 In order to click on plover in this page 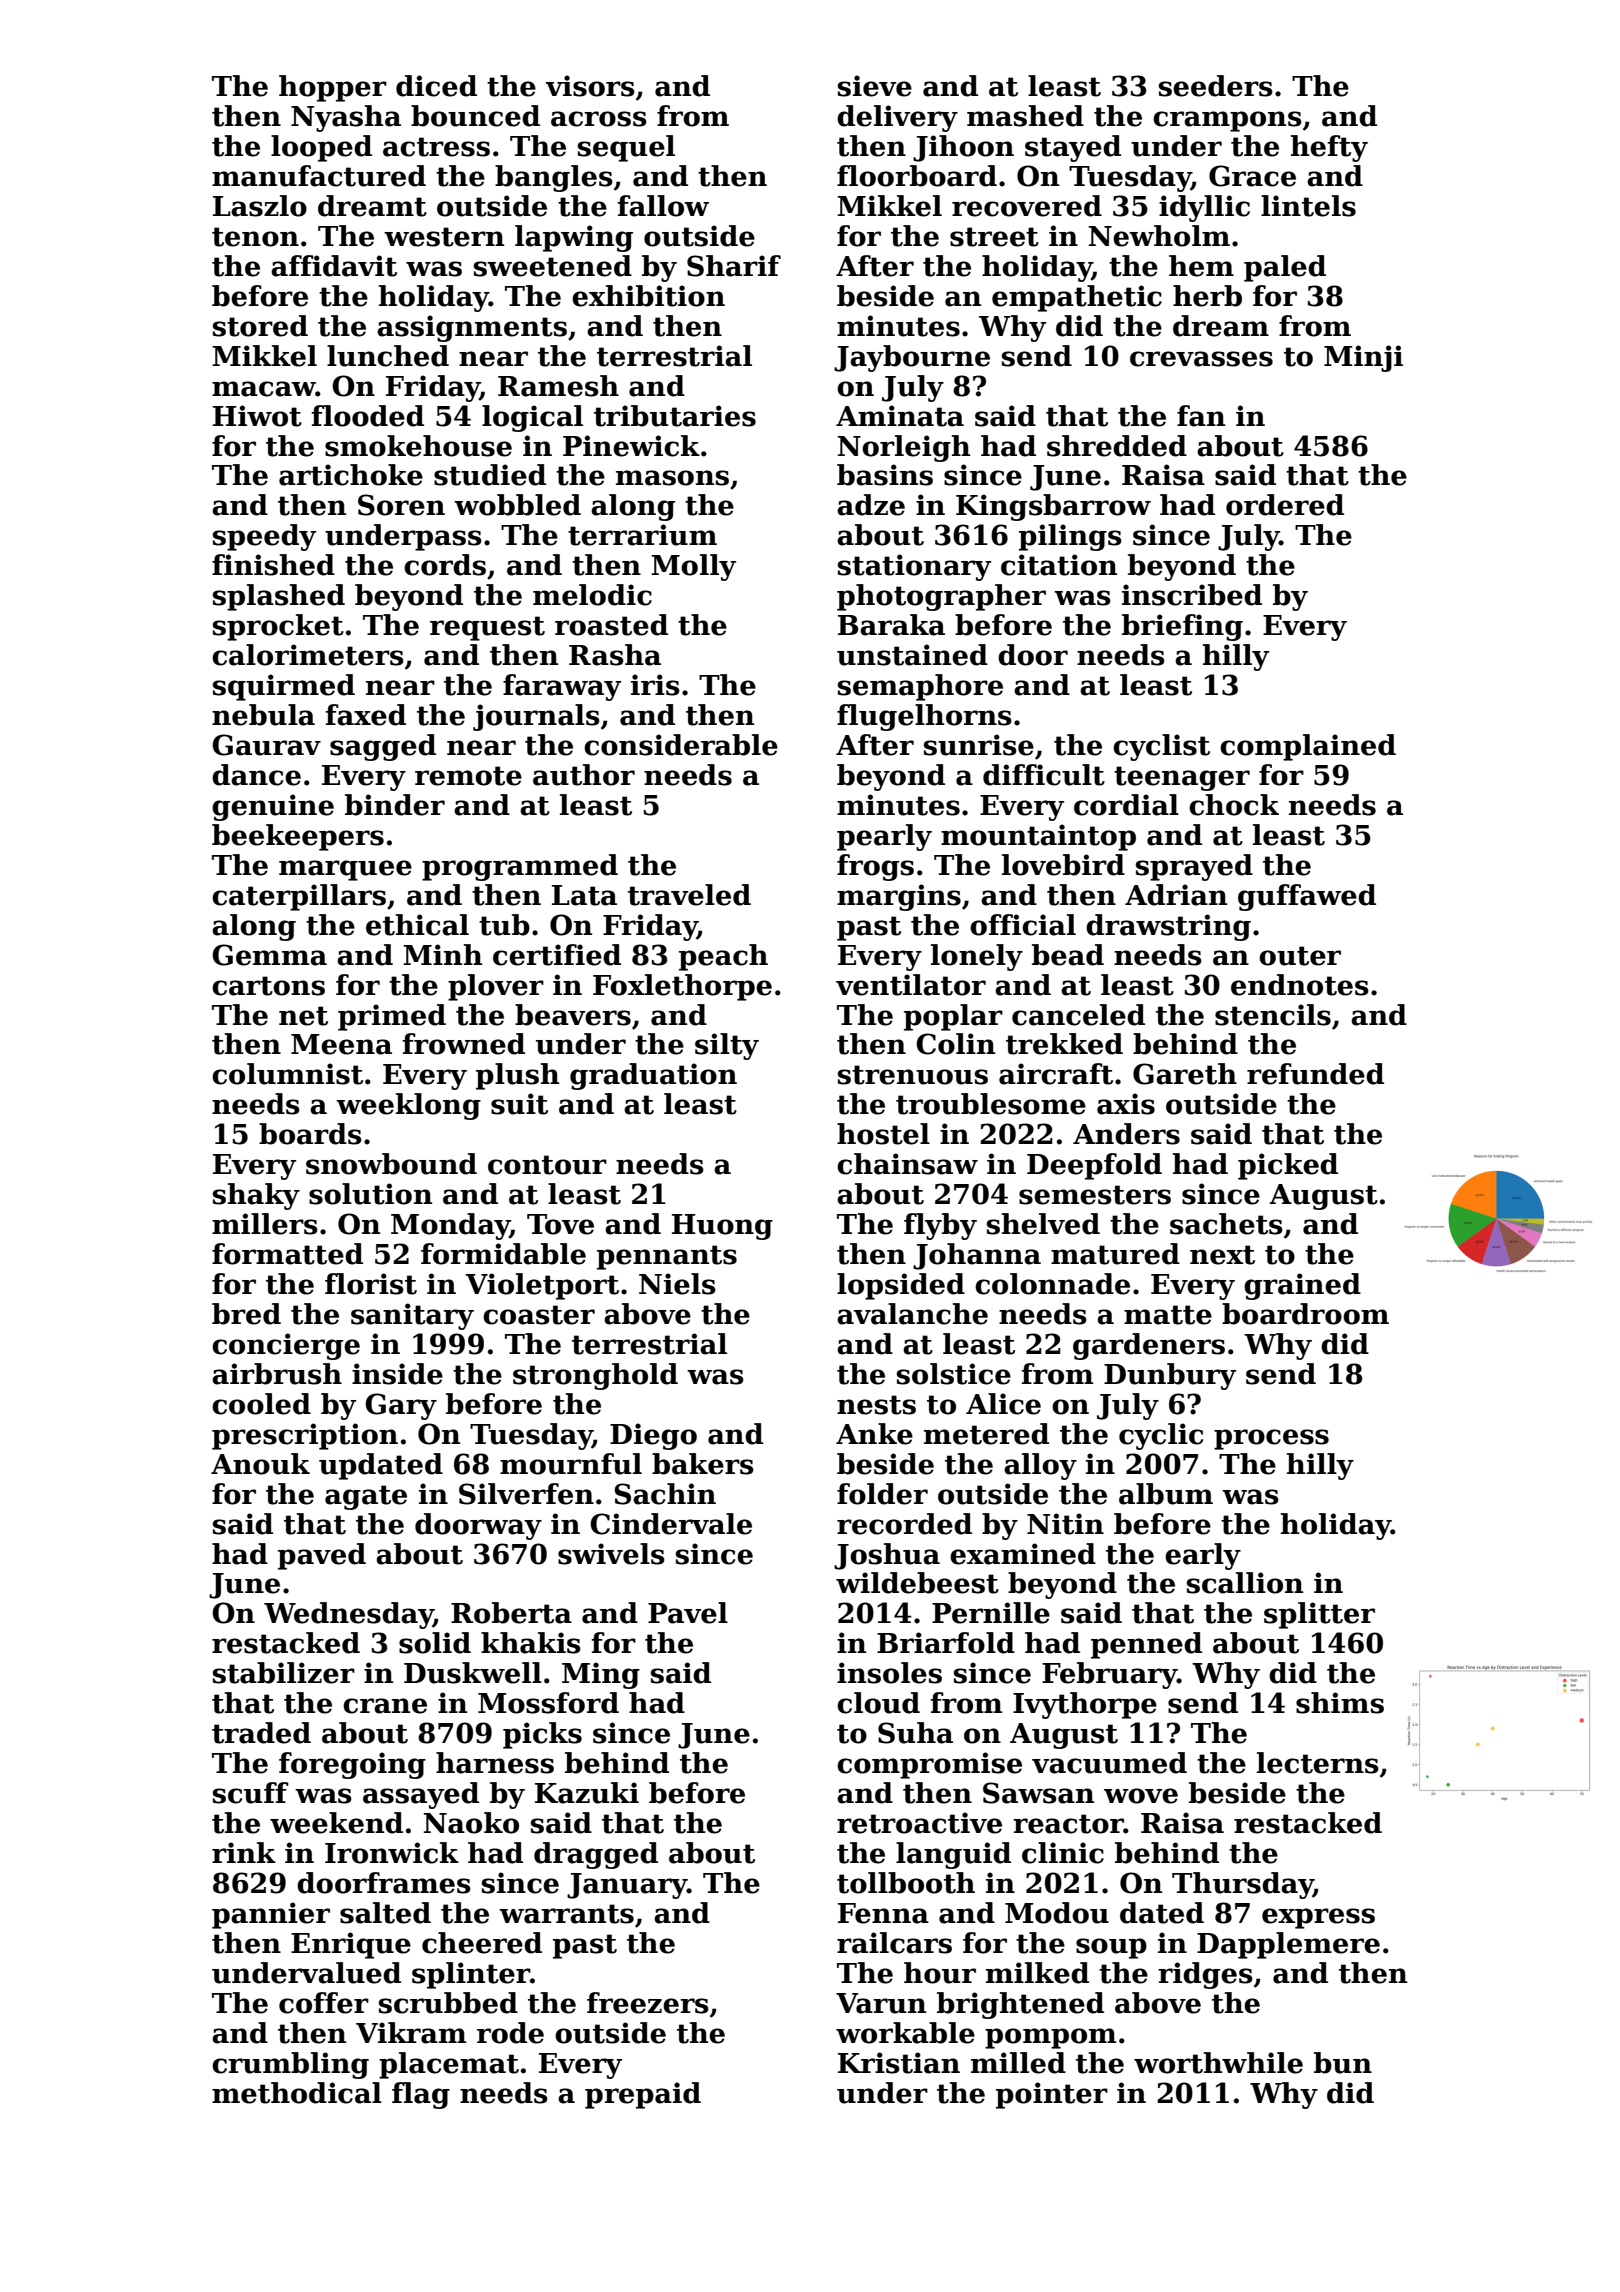, I will do `click(496, 987)`.
